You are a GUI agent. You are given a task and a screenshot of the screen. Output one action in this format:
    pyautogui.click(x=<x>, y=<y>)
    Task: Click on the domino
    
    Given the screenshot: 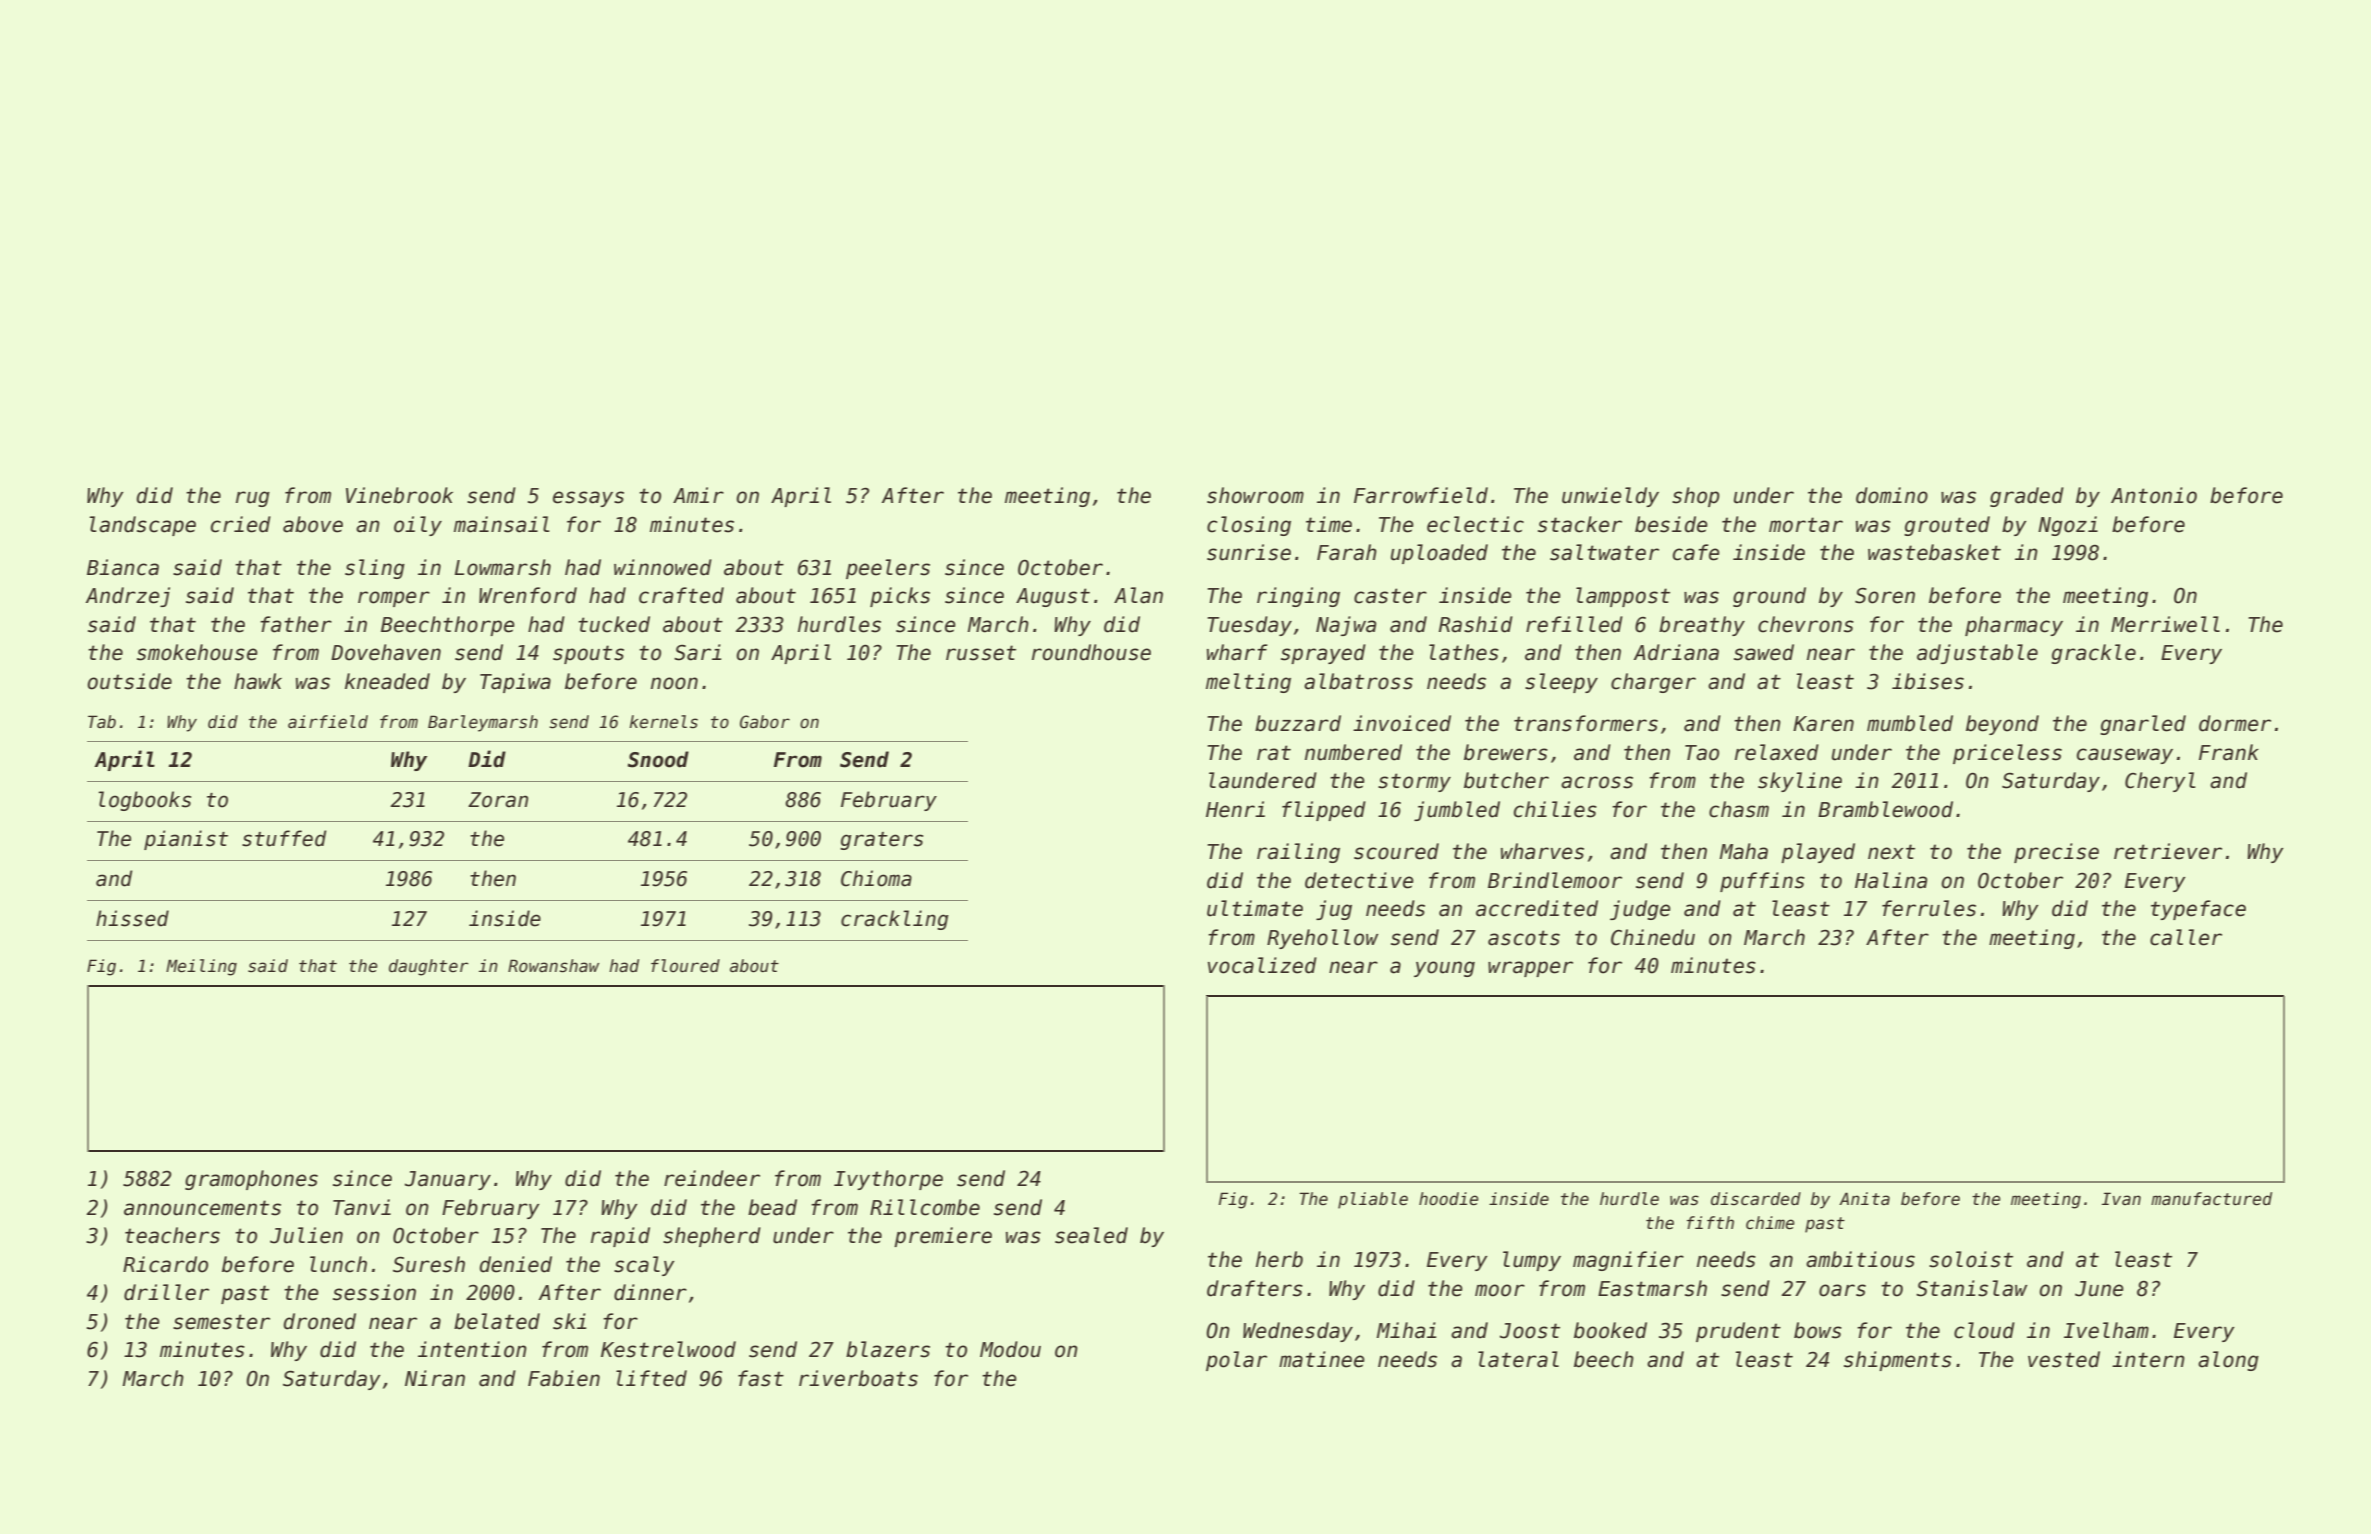 What is the action you would take?
    pyautogui.click(x=1892, y=495)
